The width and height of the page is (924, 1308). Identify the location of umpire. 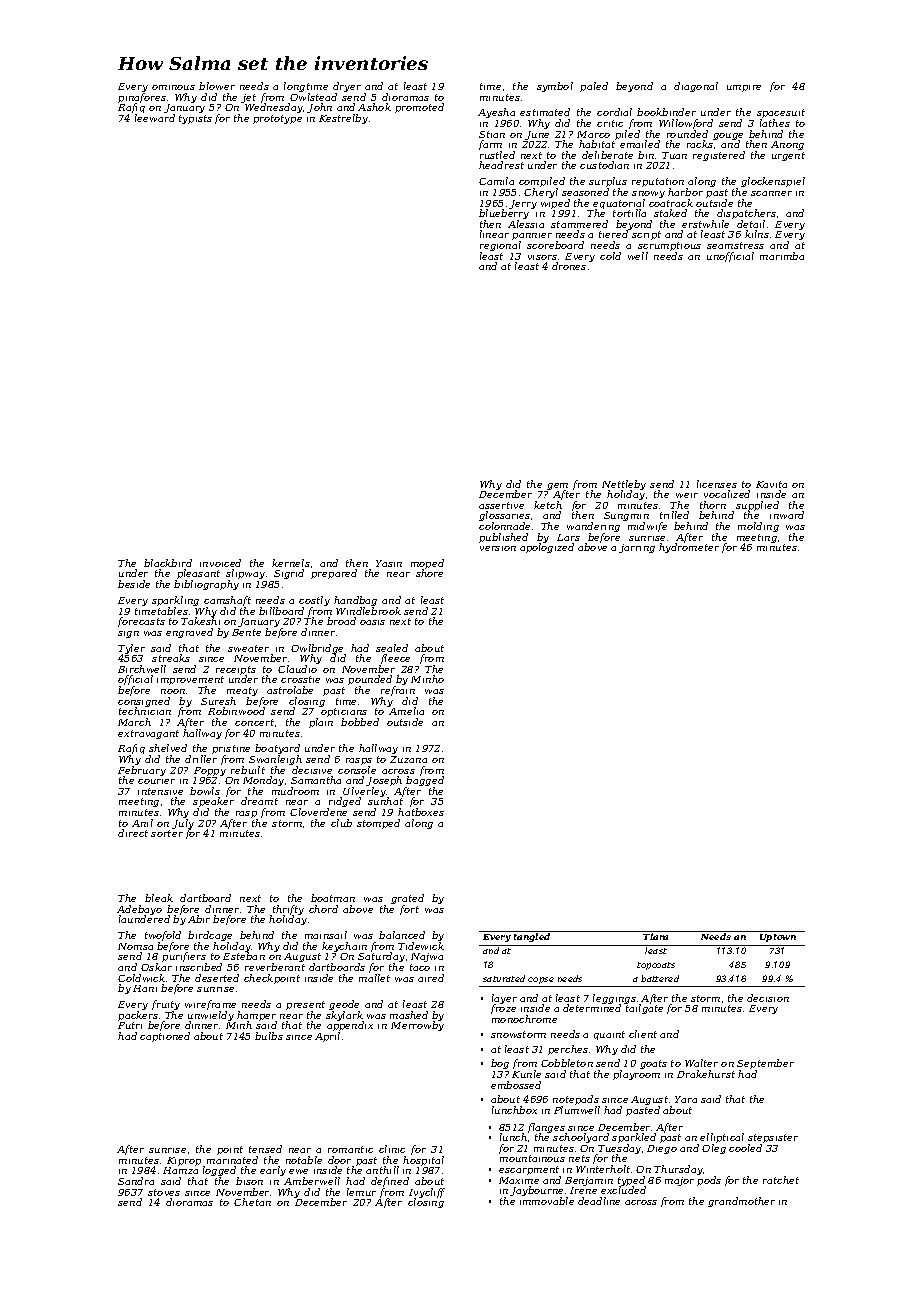
(744, 88).
